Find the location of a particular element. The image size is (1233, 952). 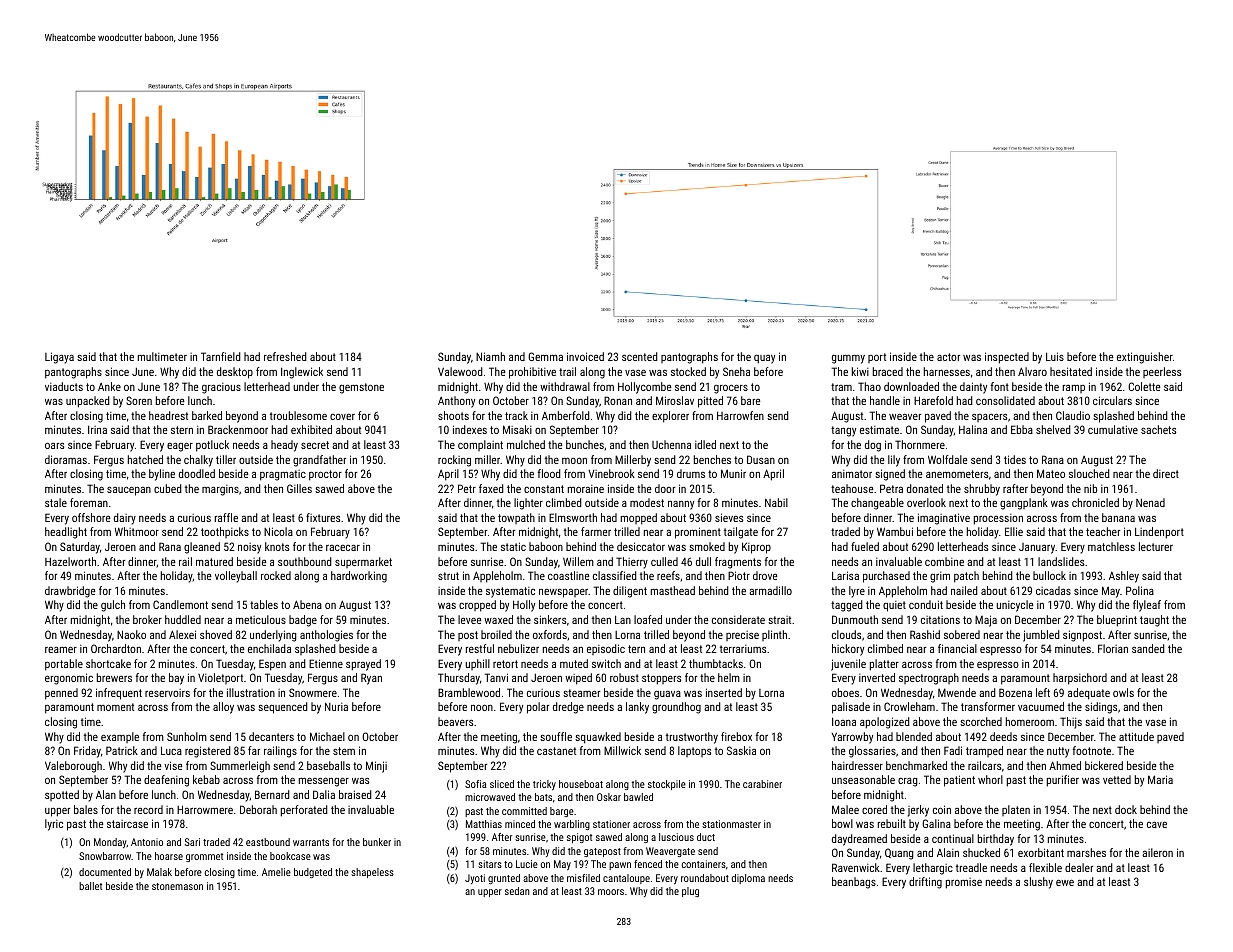

eastbound is located at coordinates (268, 842).
